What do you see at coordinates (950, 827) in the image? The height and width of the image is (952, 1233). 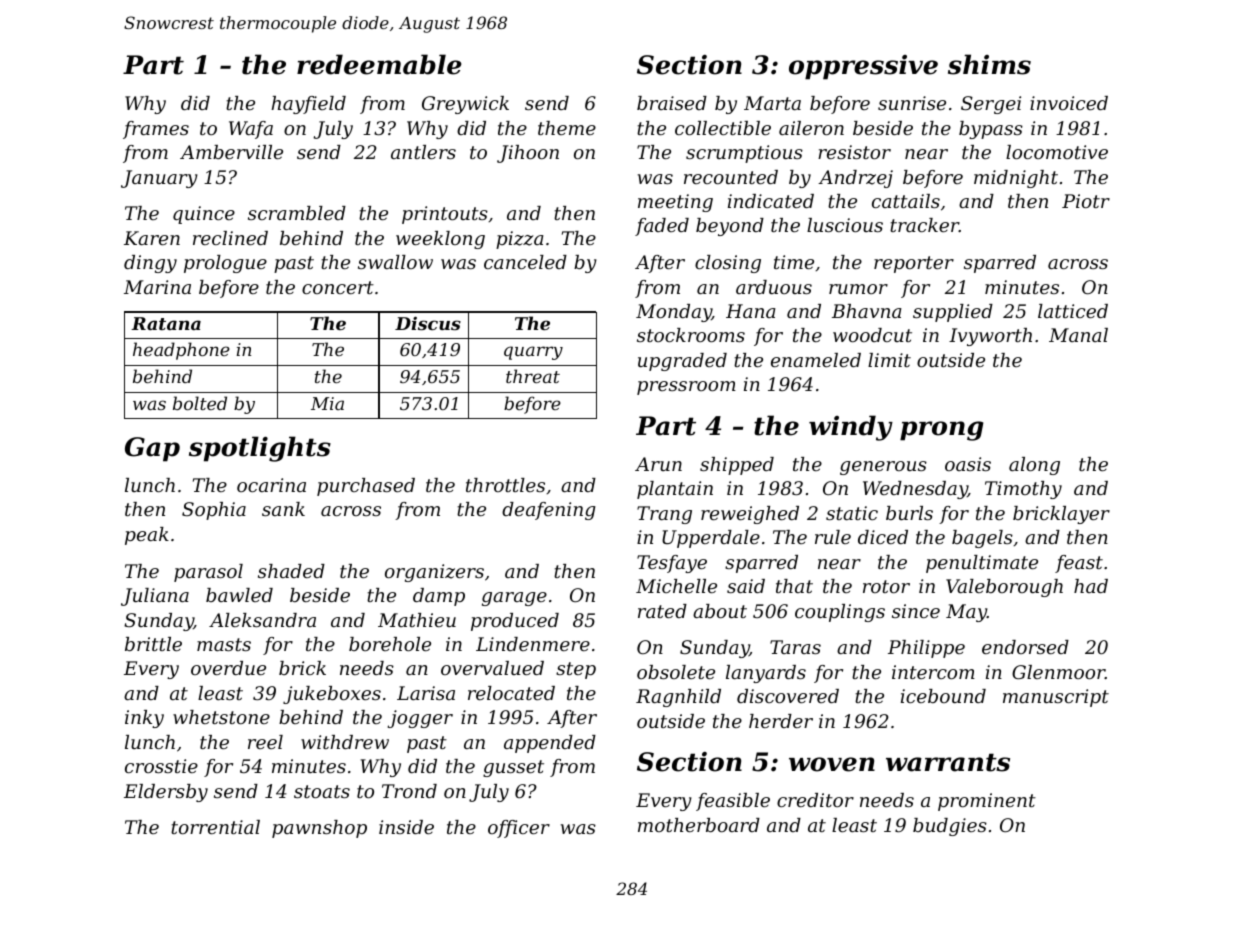 I see `budgies` at bounding box center [950, 827].
